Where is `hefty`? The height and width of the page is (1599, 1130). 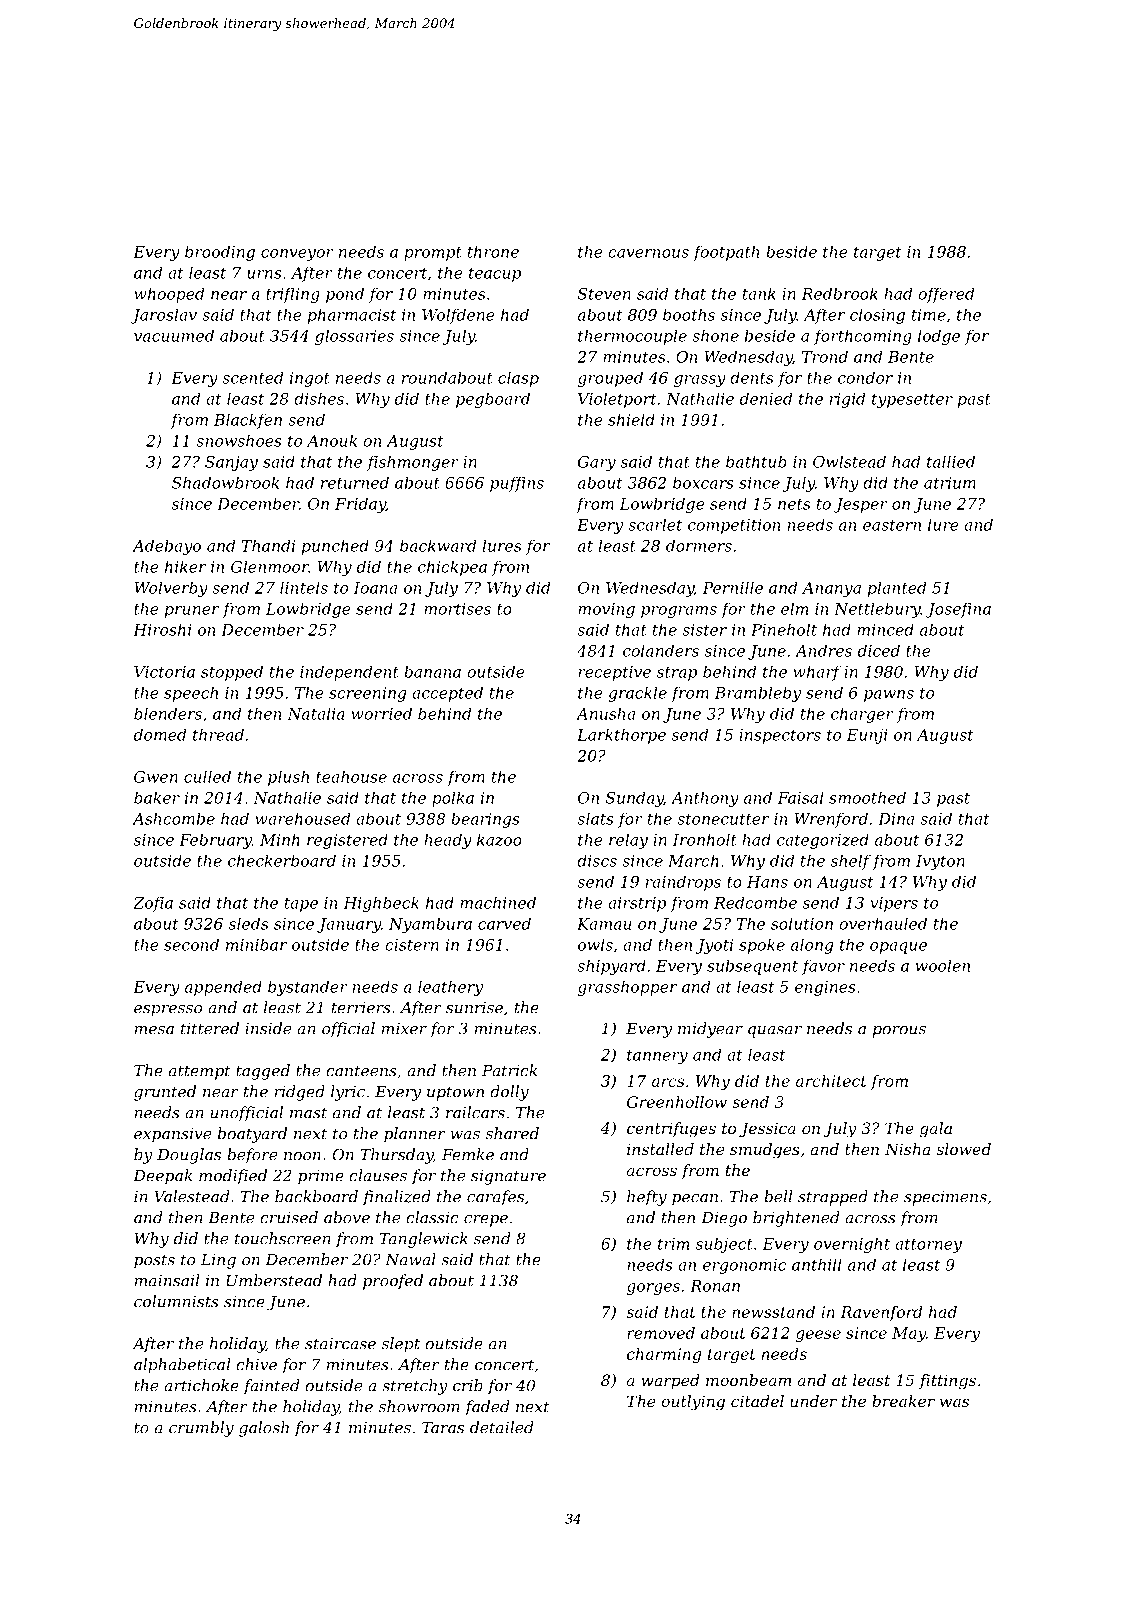 hefty is located at coordinates (647, 1198).
